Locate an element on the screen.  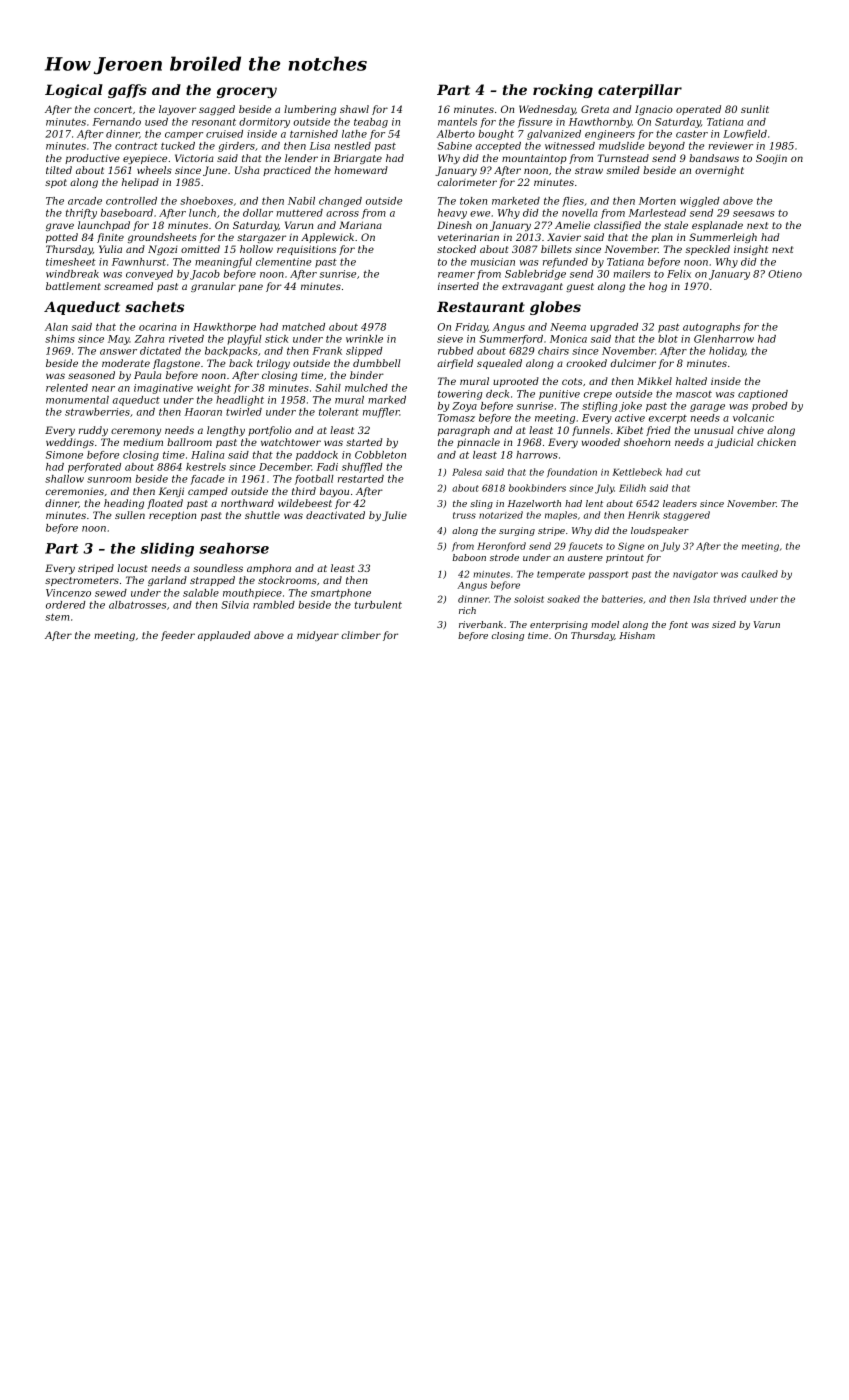
Hisham is located at coordinates (637, 635).
